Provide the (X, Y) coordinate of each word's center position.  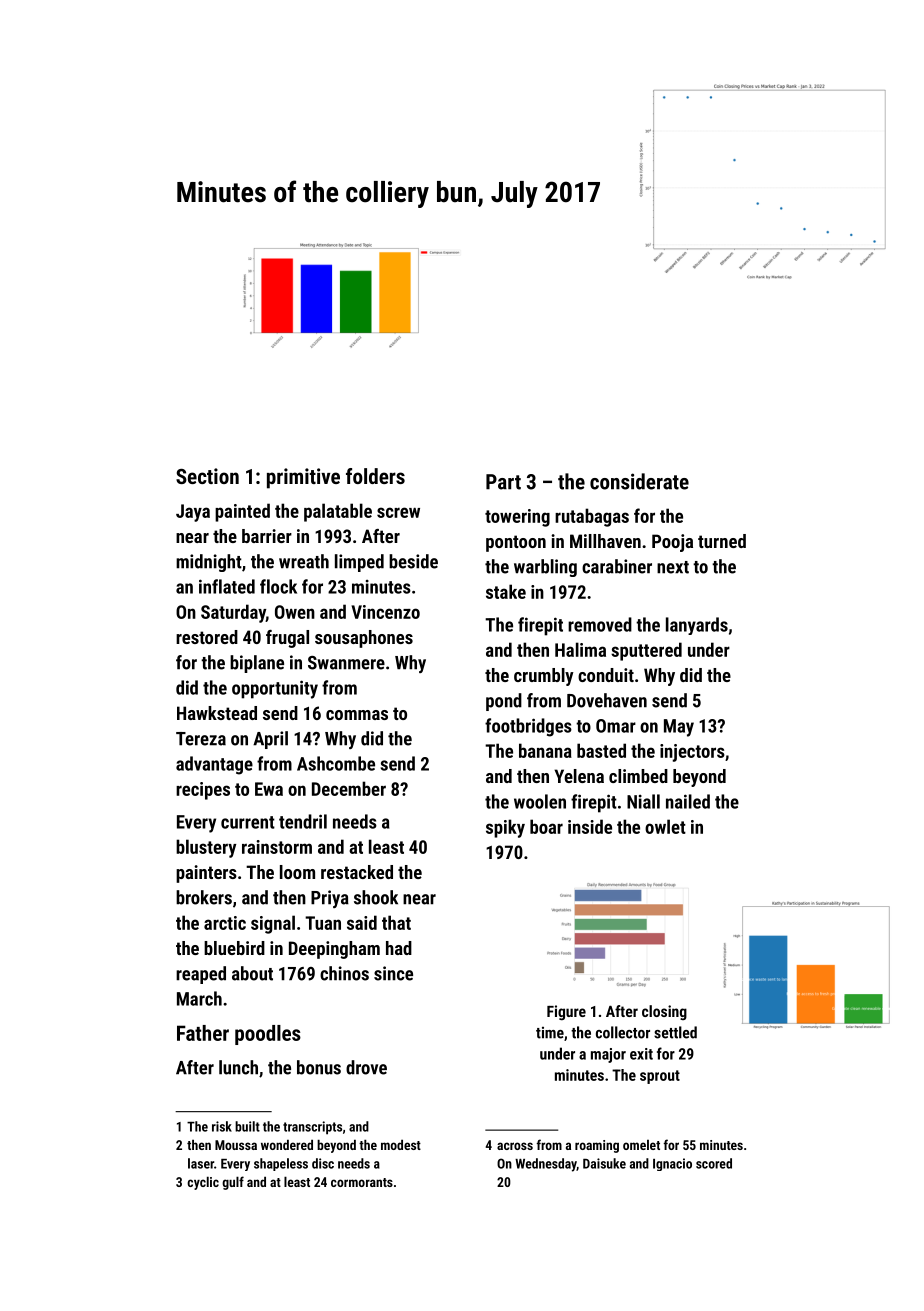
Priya (330, 899)
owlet (665, 826)
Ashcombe (336, 763)
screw (398, 512)
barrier (267, 536)
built (247, 1126)
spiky (505, 828)
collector (623, 1032)
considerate (639, 481)
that (396, 922)
